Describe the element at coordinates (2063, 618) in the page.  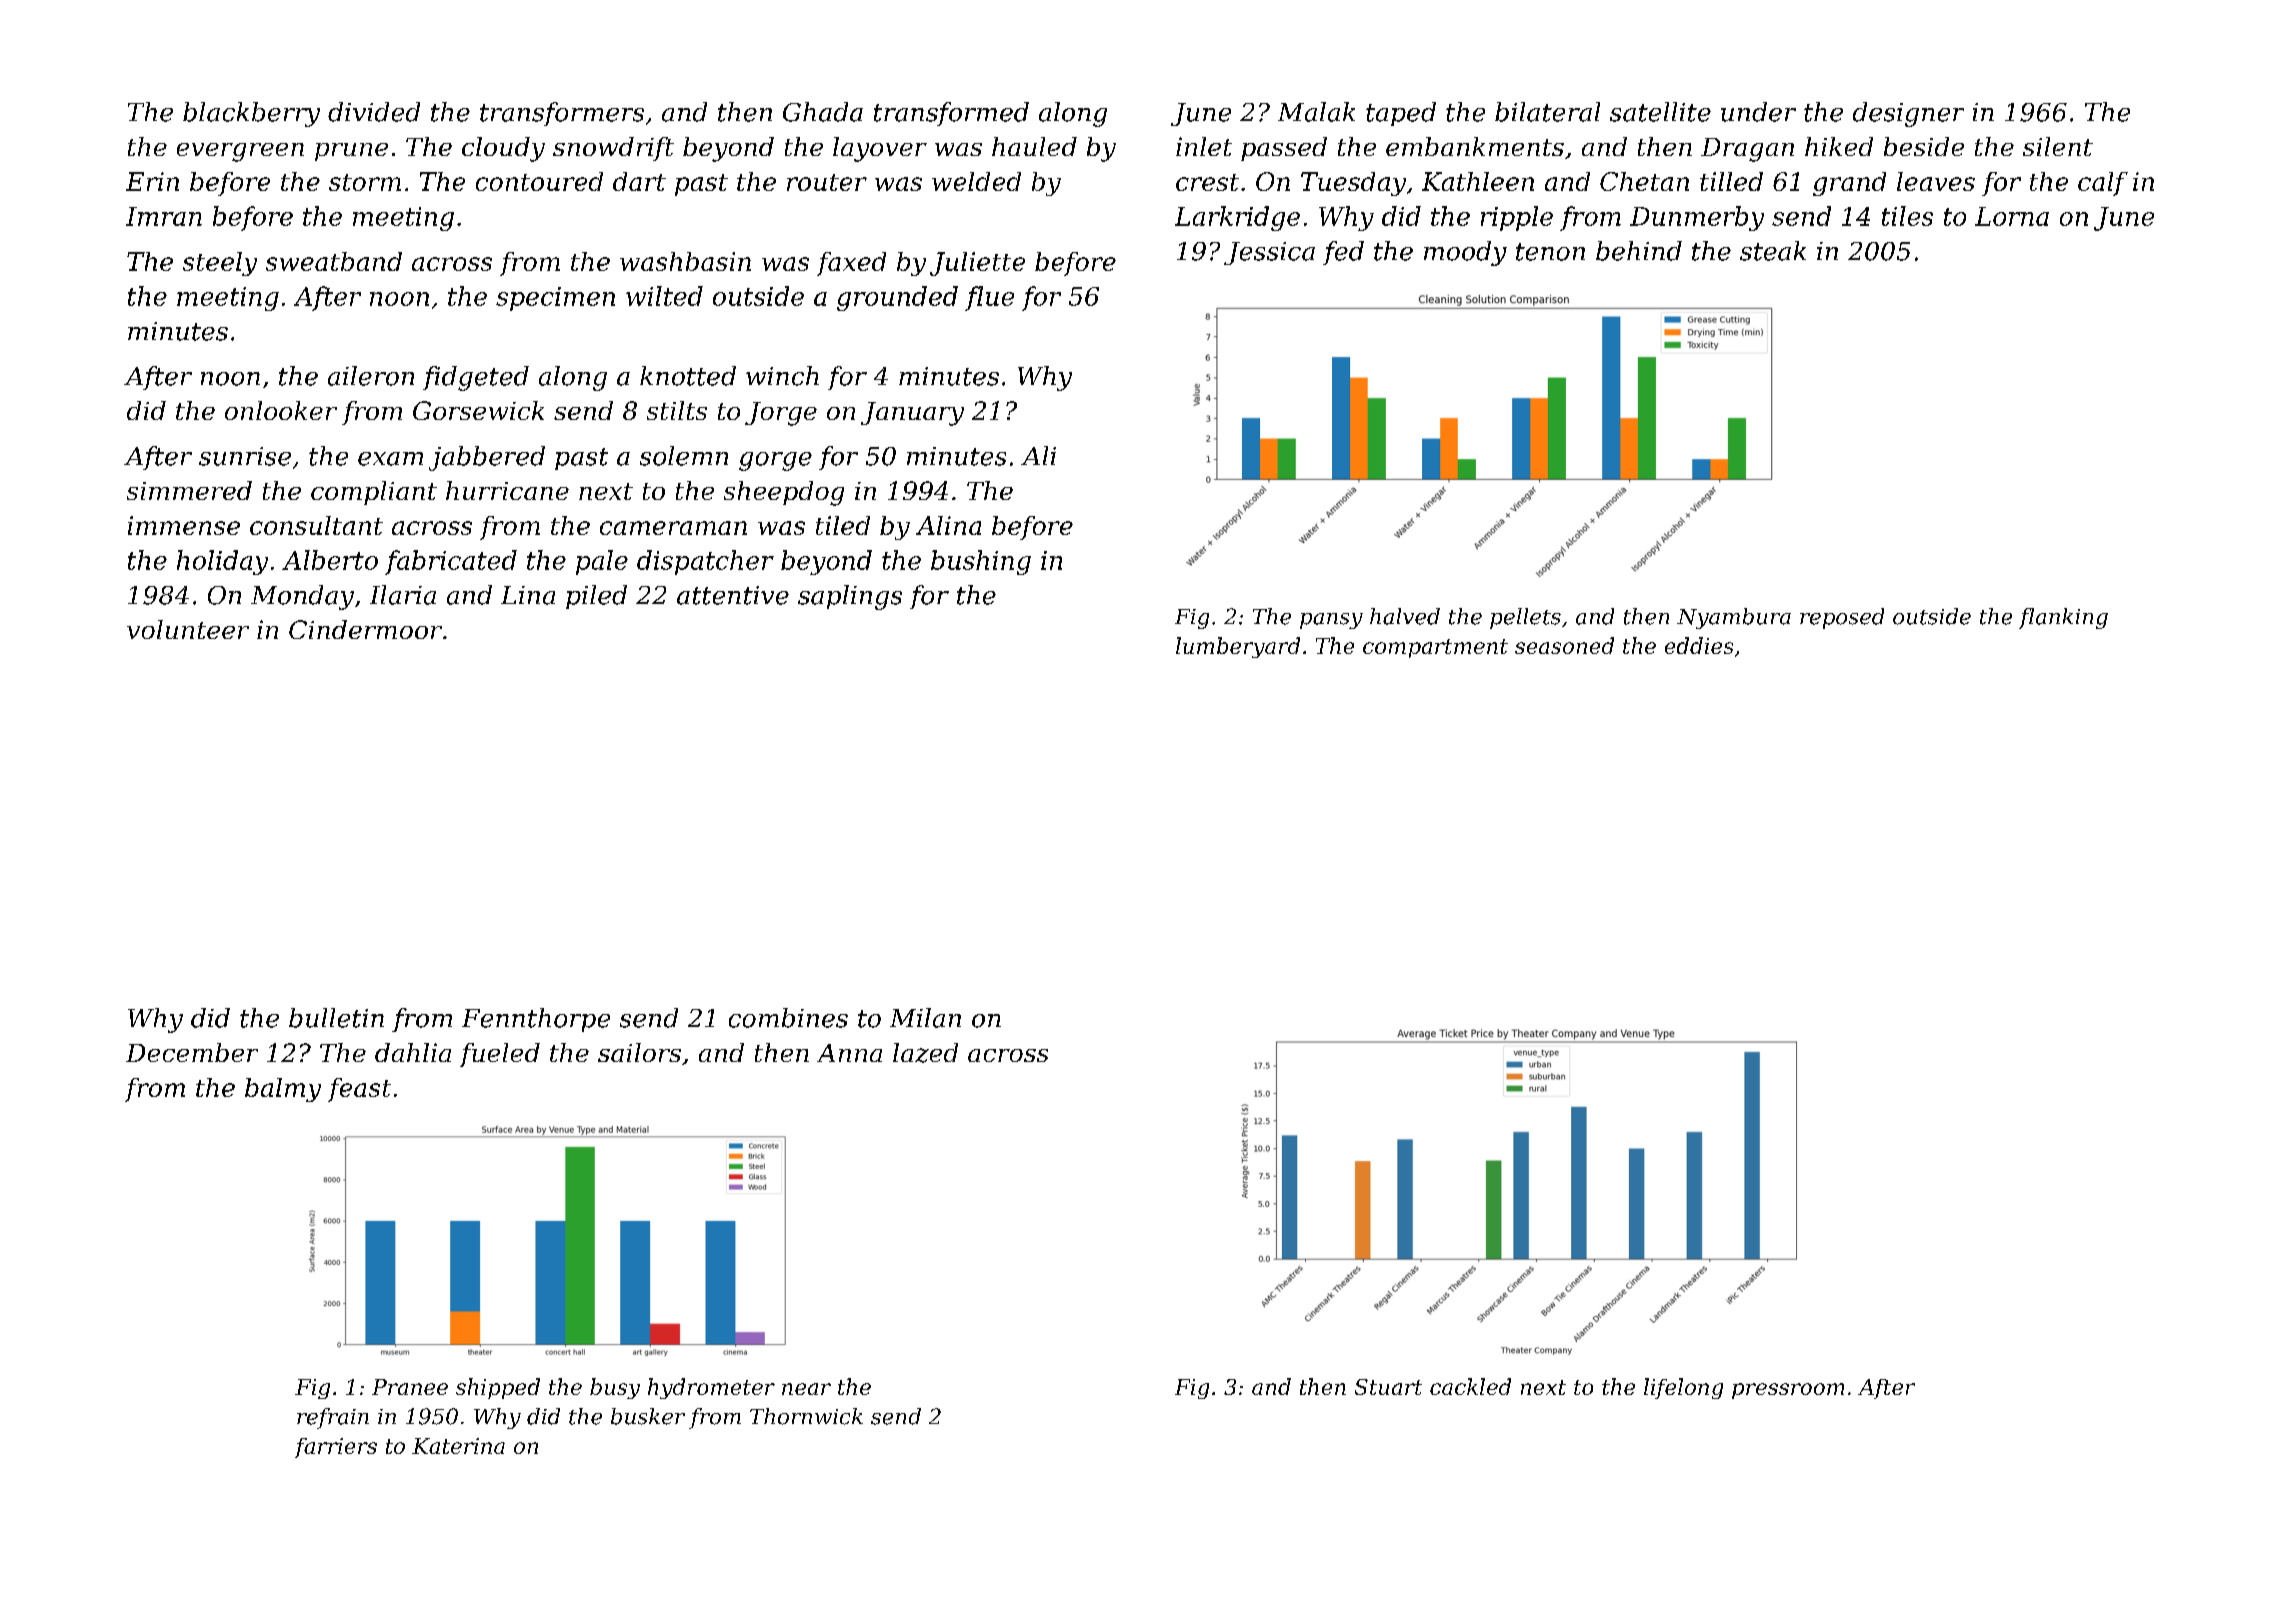
I see `flanking` at that location.
